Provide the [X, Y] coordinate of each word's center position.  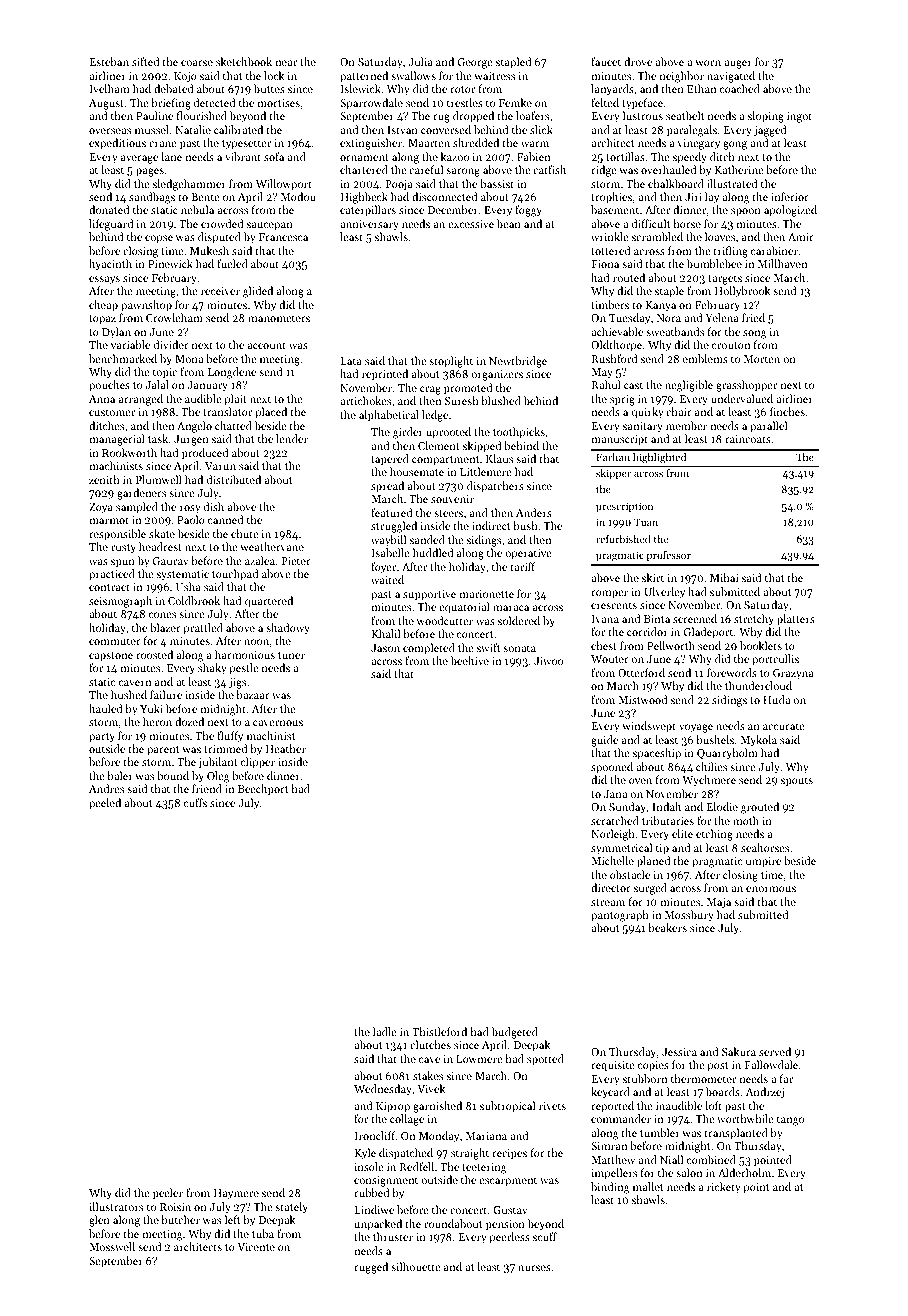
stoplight [451, 362]
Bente [205, 197]
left [232, 1219]
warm [535, 144]
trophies [611, 198]
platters [796, 620]
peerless [509, 1238]
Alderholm [744, 1172]
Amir [801, 237]
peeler [168, 1194]
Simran [609, 1146]
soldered [519, 620]
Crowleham [174, 317]
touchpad [235, 575]
